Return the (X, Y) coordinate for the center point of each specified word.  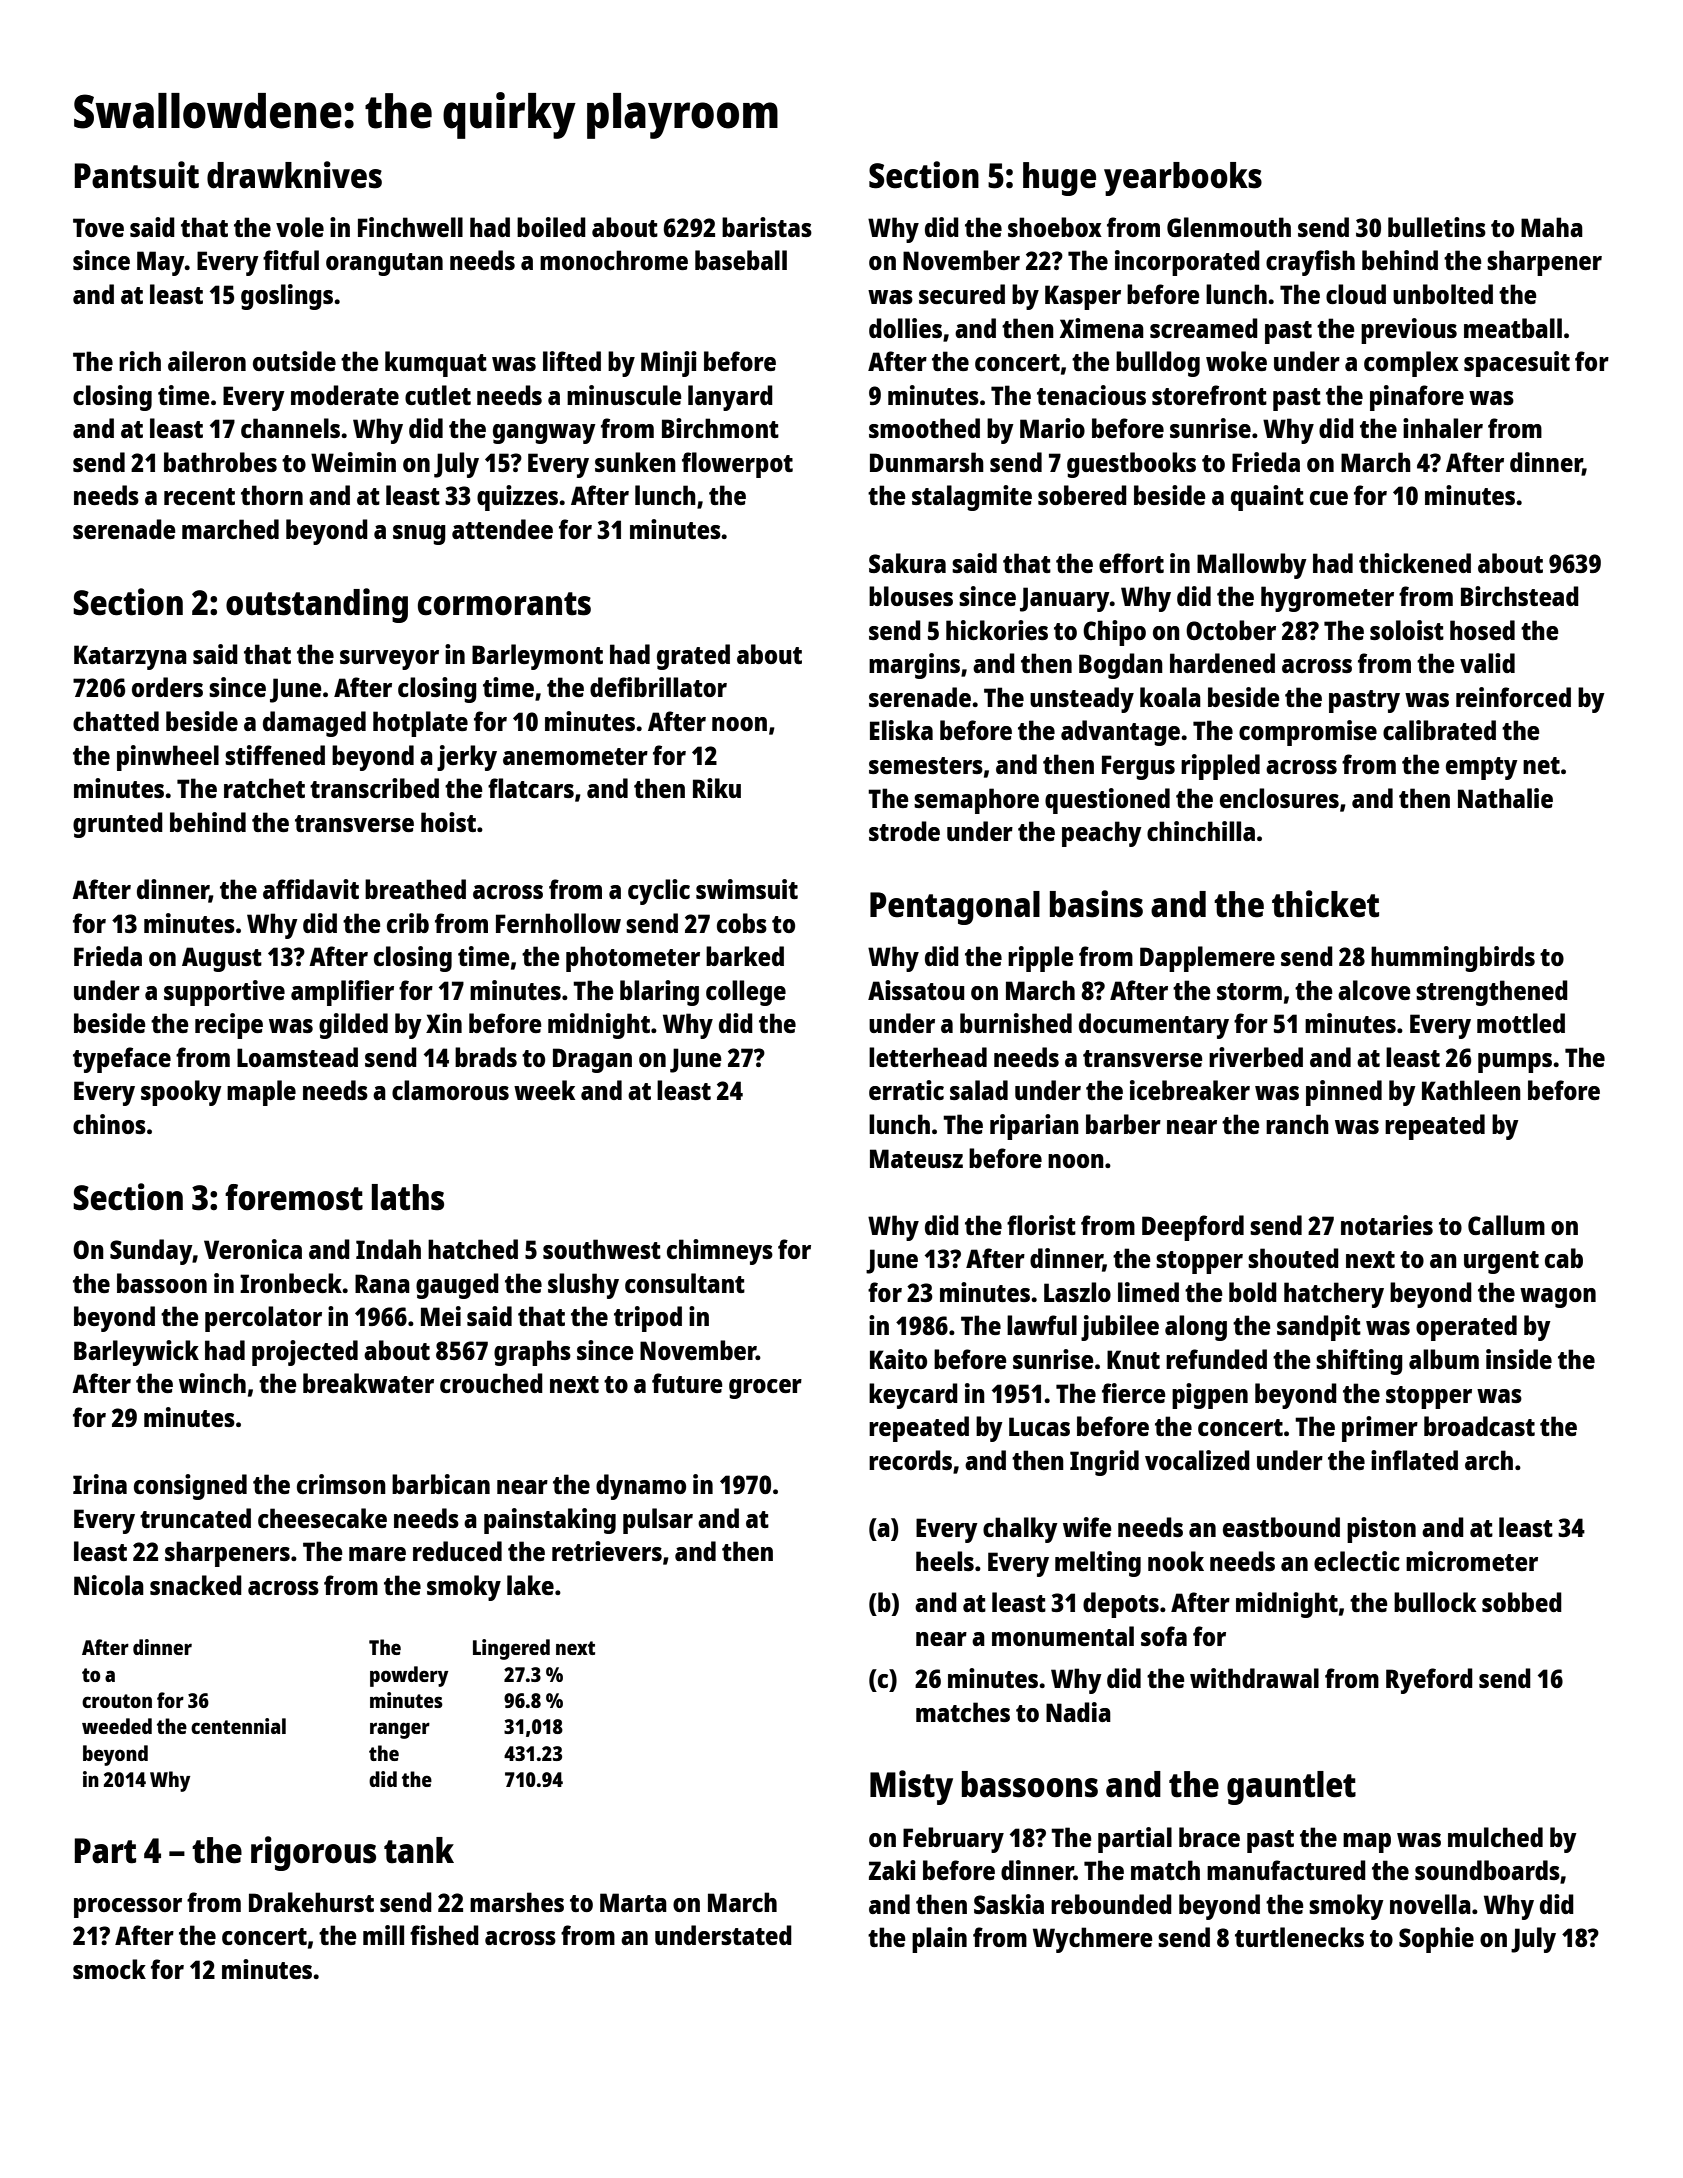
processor (128, 1908)
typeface (122, 1060)
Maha (1552, 227)
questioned (1107, 801)
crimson (341, 1484)
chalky (1020, 1530)
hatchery (1334, 1295)
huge (1059, 179)
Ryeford (1429, 1681)
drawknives (294, 175)
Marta (633, 1902)
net (1541, 765)
